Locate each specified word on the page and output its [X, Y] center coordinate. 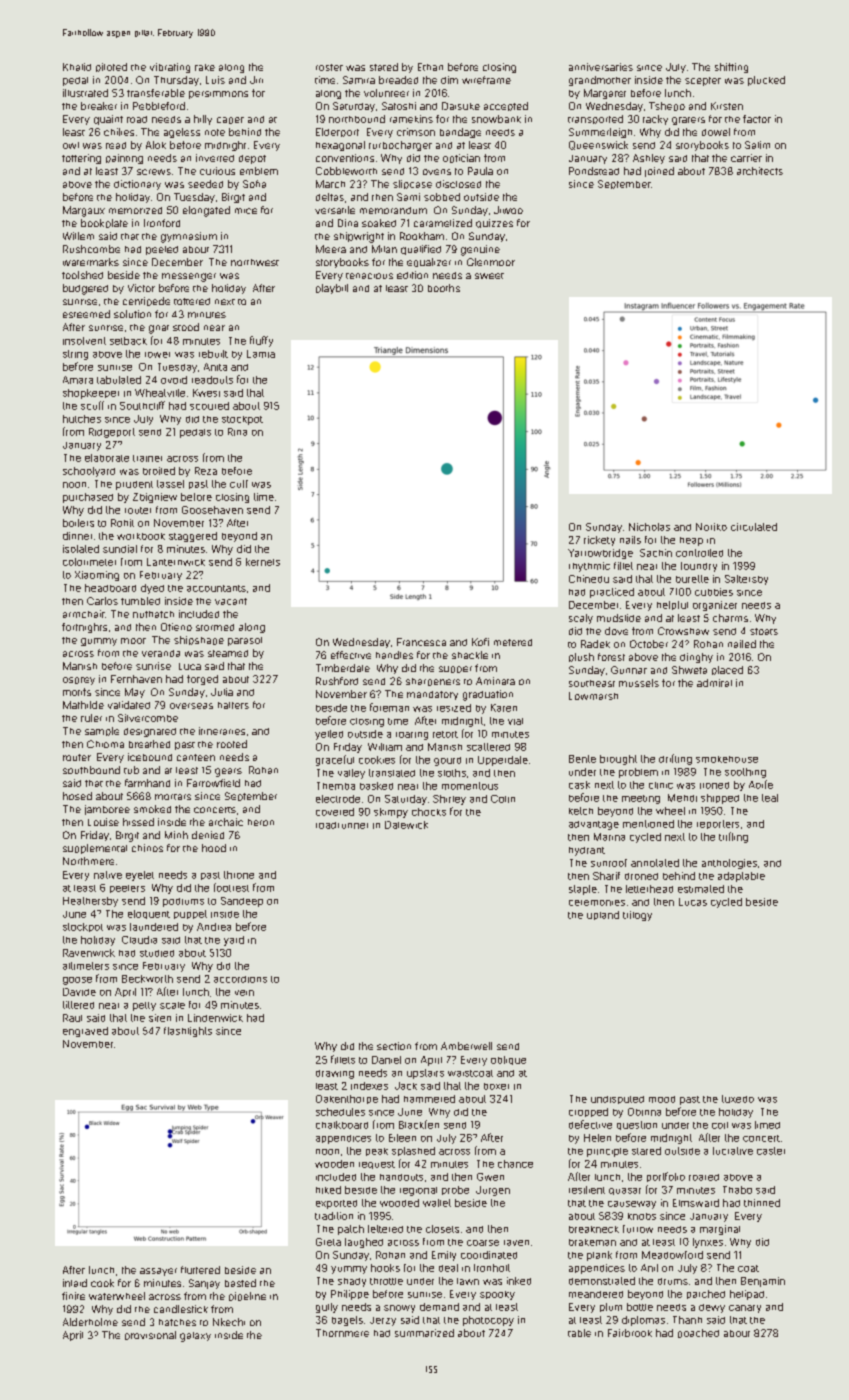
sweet [489, 276]
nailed [742, 644]
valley [351, 774]
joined [659, 172]
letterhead [649, 889]
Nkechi [229, 1322]
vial [515, 721]
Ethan [430, 67]
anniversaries [601, 67]
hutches [82, 419]
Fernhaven [136, 679]
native [108, 875]
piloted [111, 67]
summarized [424, 1333]
